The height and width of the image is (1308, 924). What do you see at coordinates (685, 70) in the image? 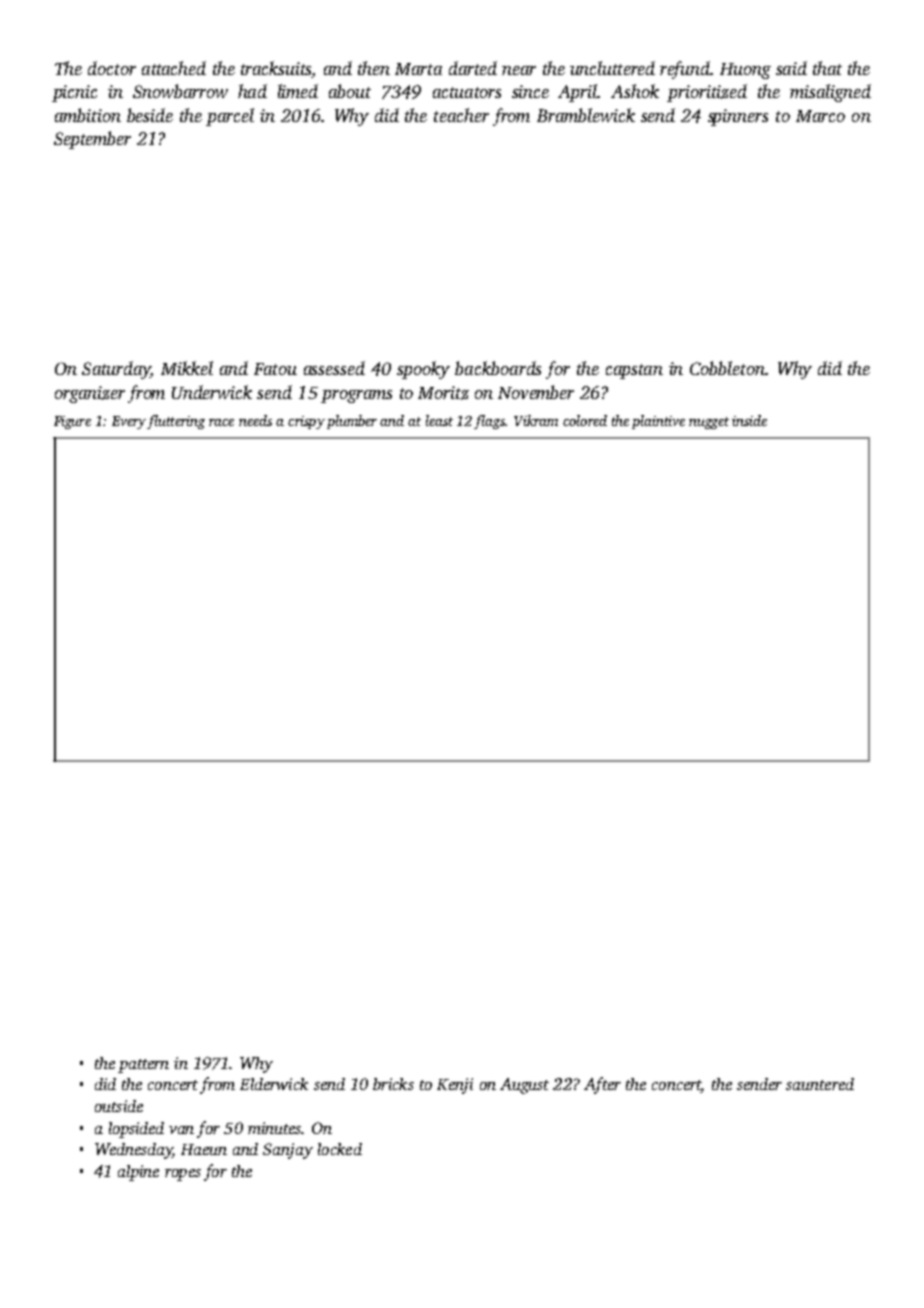
I see `refund` at bounding box center [685, 70].
